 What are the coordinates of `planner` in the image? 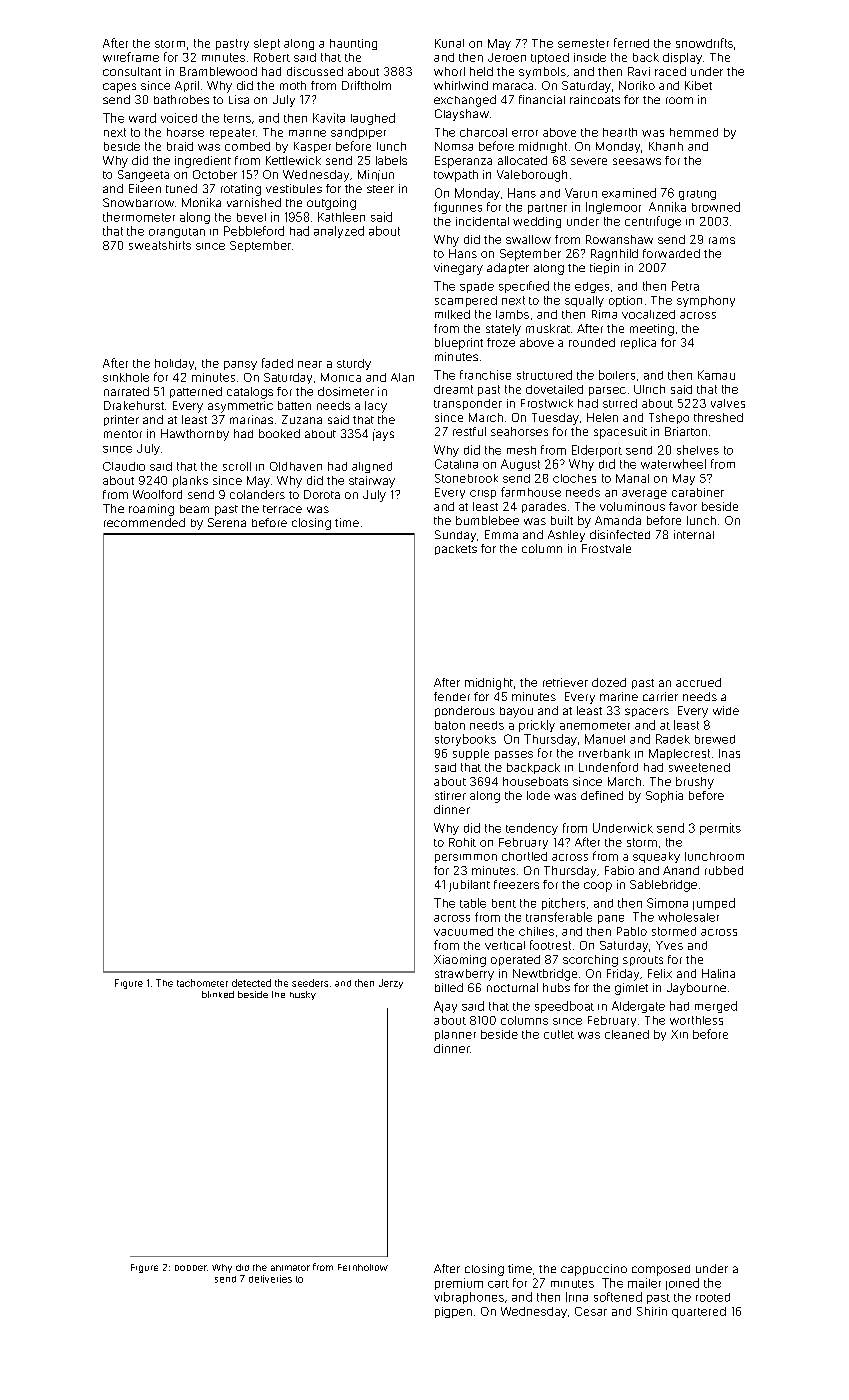 It's located at (455, 1035).
